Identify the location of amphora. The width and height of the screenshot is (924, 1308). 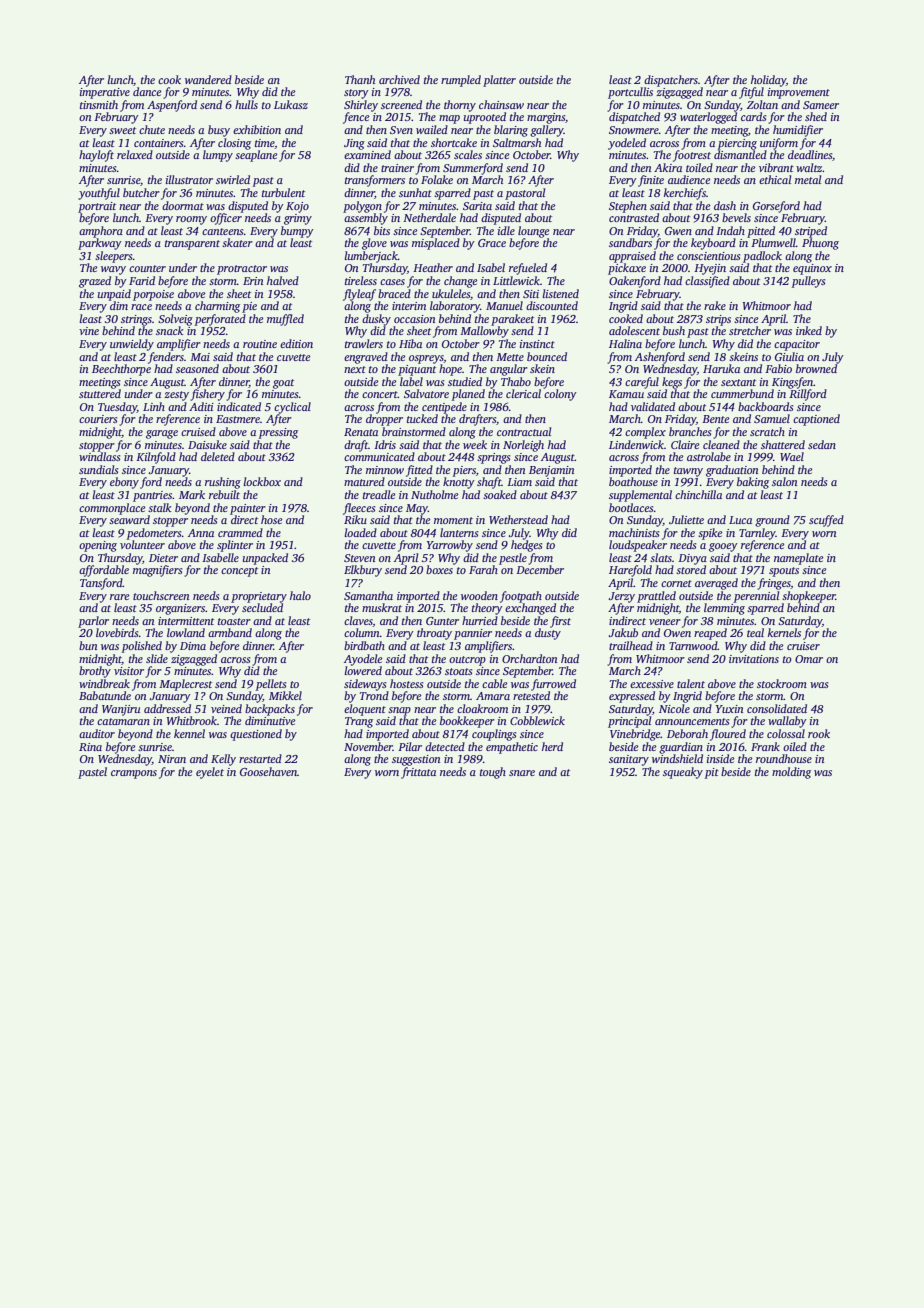
(101, 232).
